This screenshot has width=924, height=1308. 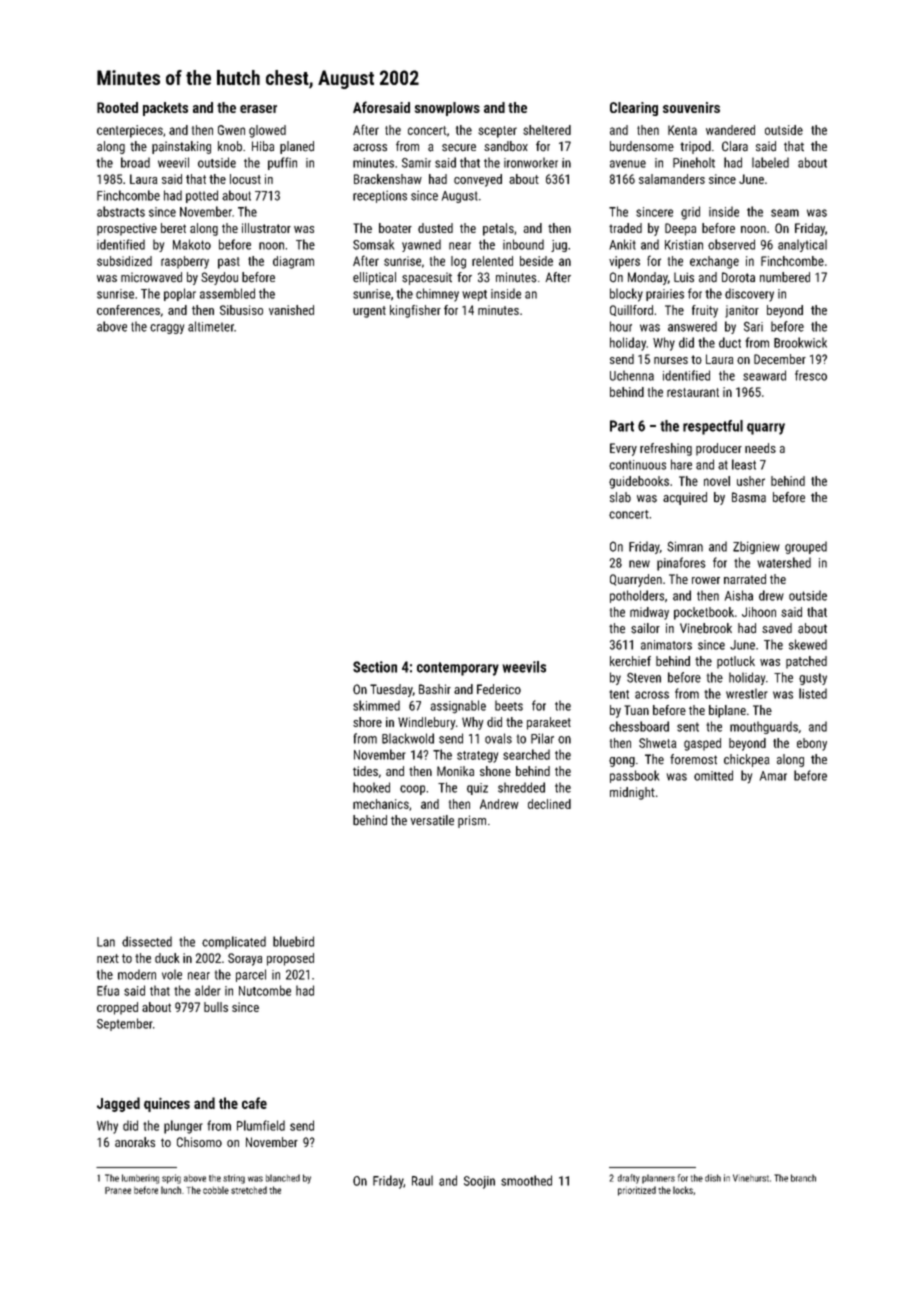 What do you see at coordinates (547, 130) in the screenshot?
I see `sheltered` at bounding box center [547, 130].
